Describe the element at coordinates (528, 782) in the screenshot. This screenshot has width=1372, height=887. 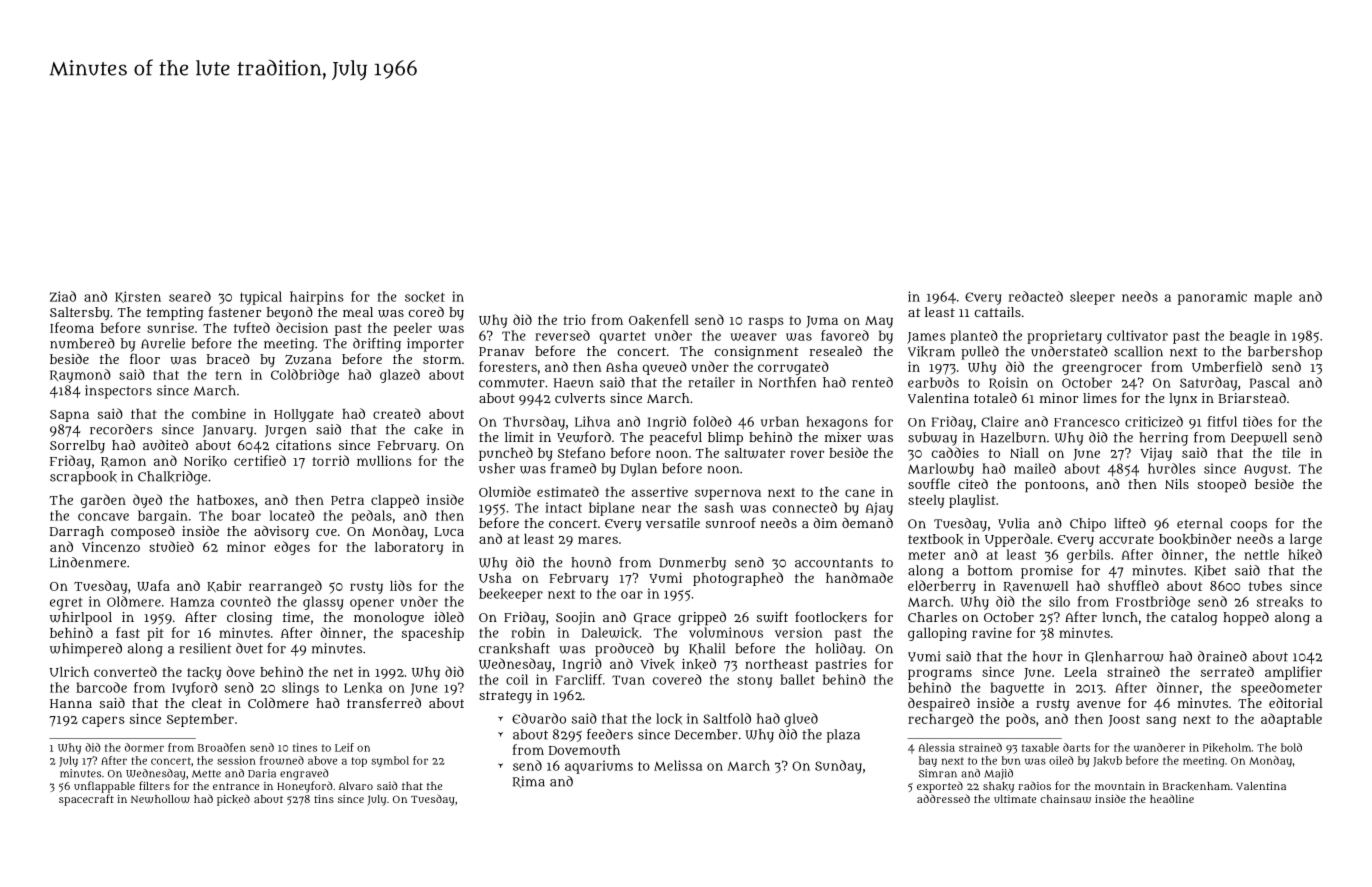
I see `Rima` at that location.
